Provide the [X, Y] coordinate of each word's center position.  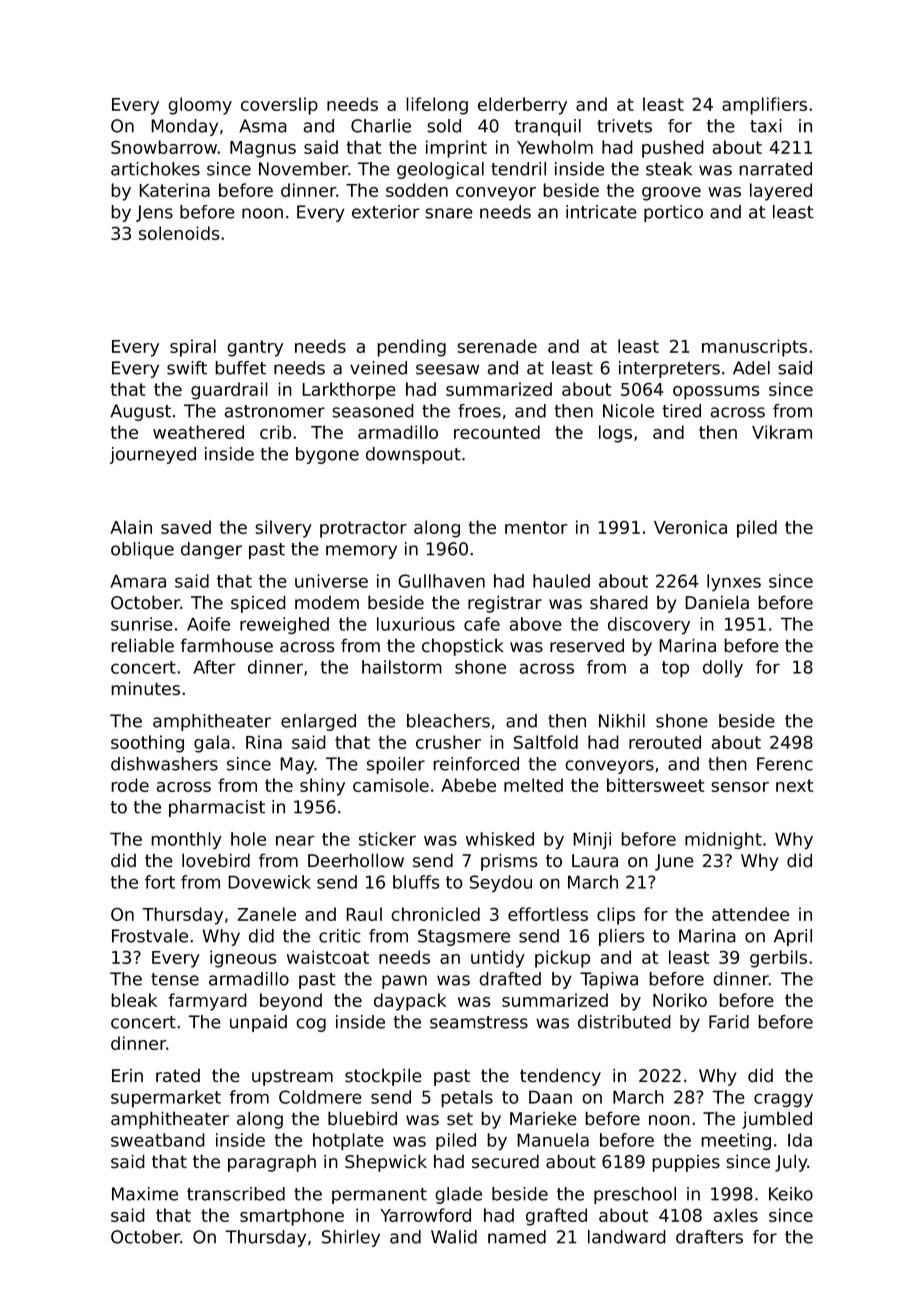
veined [378, 368]
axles [736, 1215]
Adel [751, 368]
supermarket [166, 1099]
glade [458, 1195]
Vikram [782, 432]
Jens [154, 213]
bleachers [448, 721]
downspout [413, 455]
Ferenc [785, 764]
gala [212, 744]
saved [186, 527]
